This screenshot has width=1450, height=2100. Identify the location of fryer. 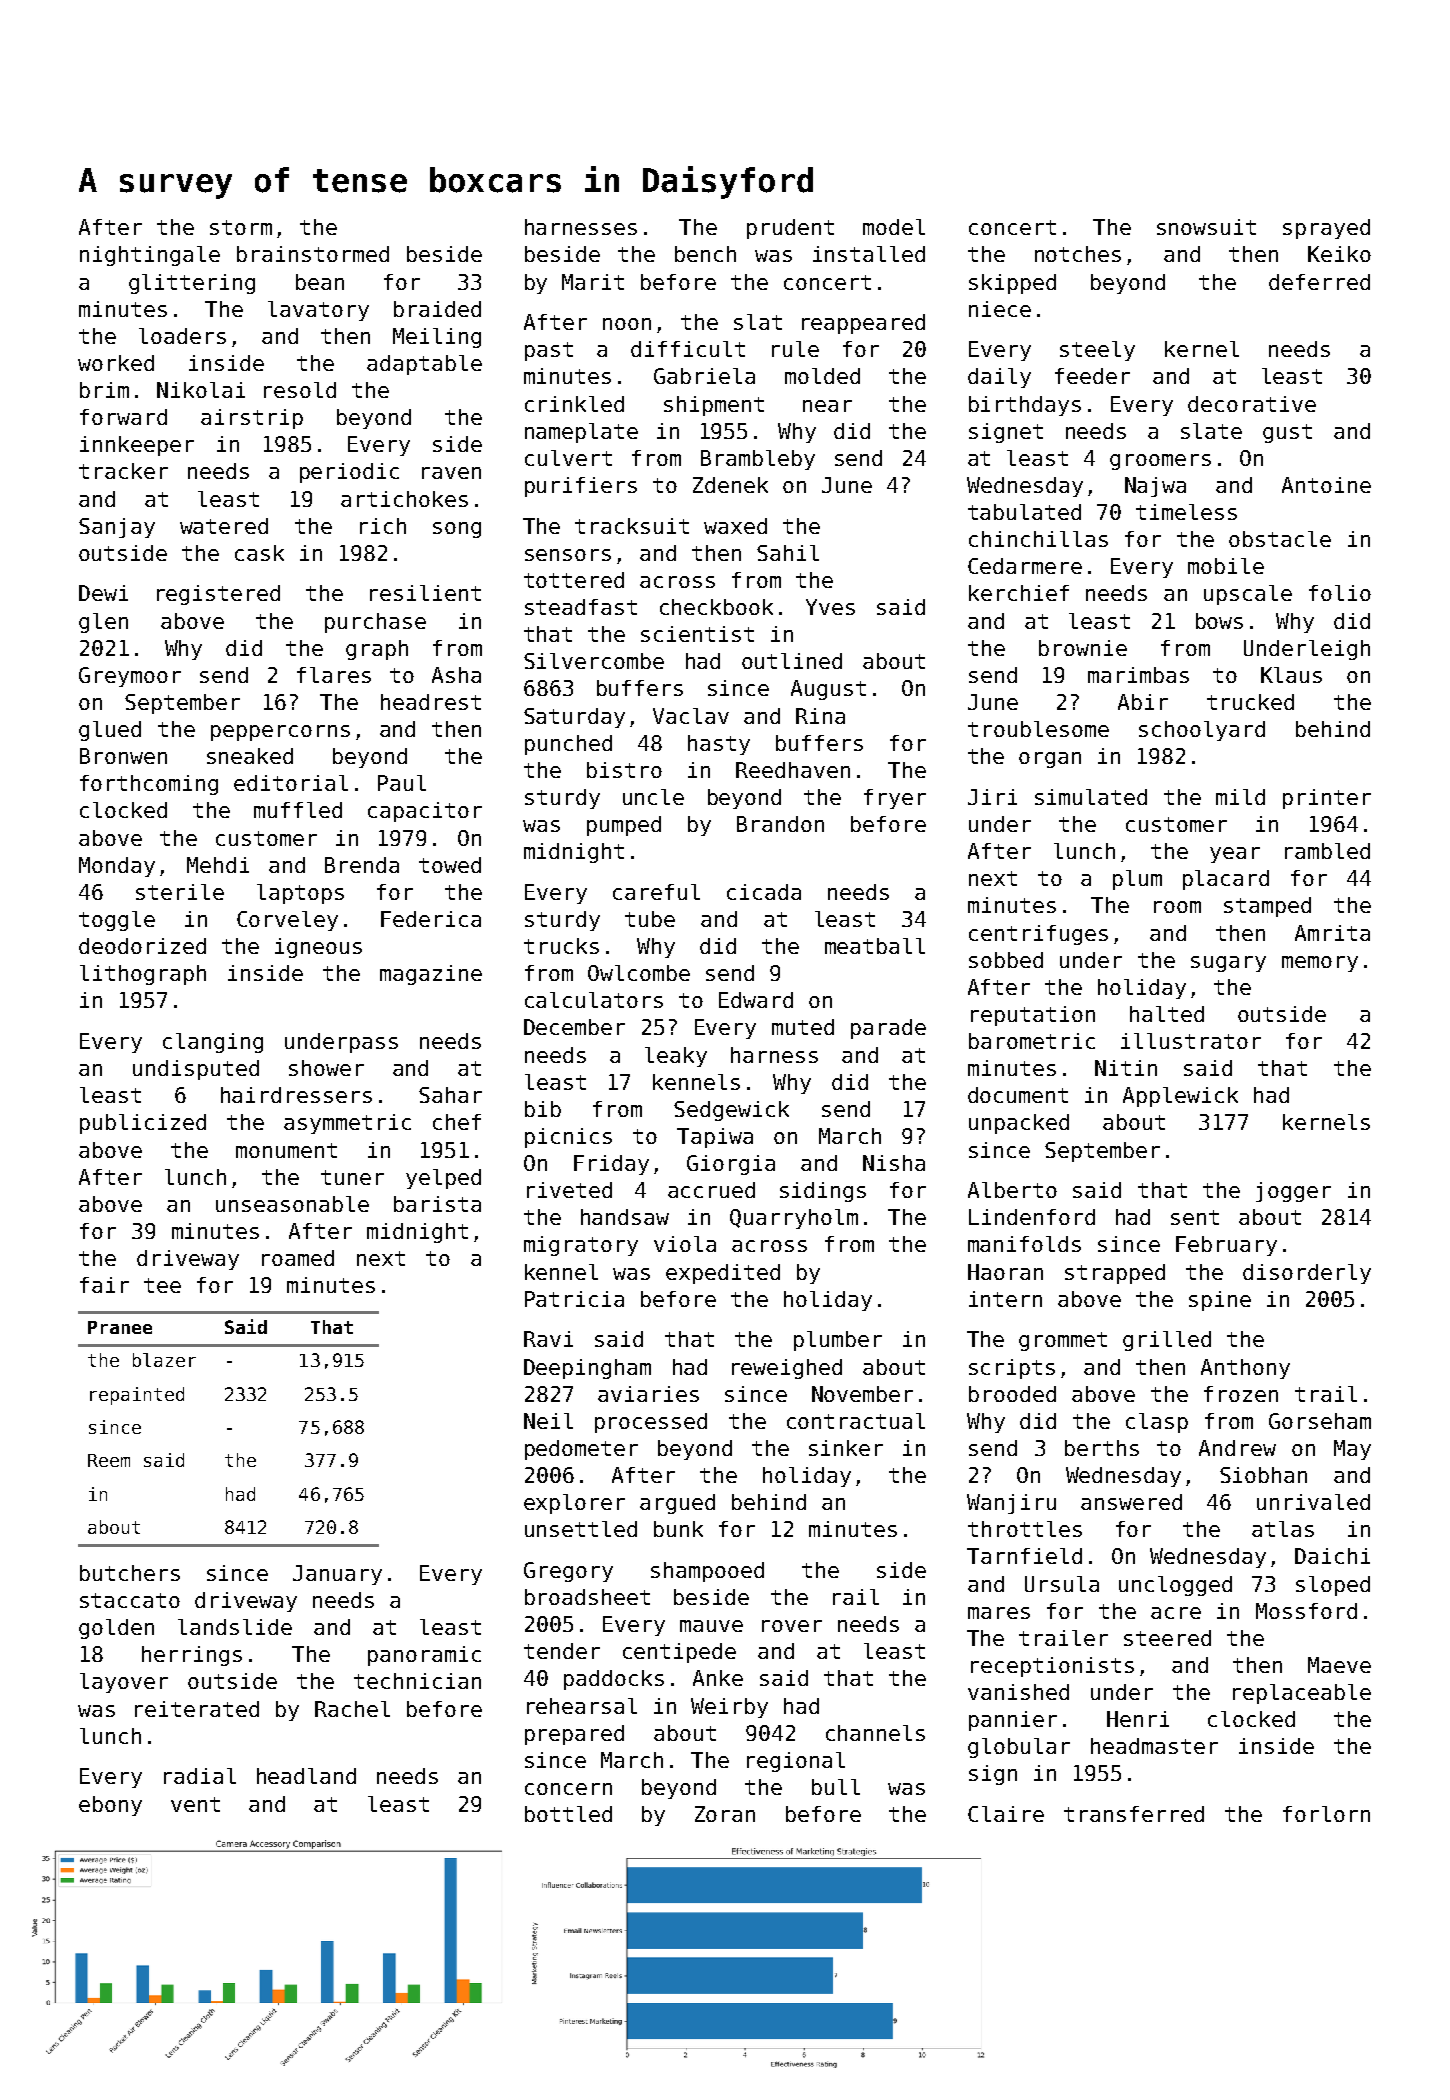
(895, 799).
